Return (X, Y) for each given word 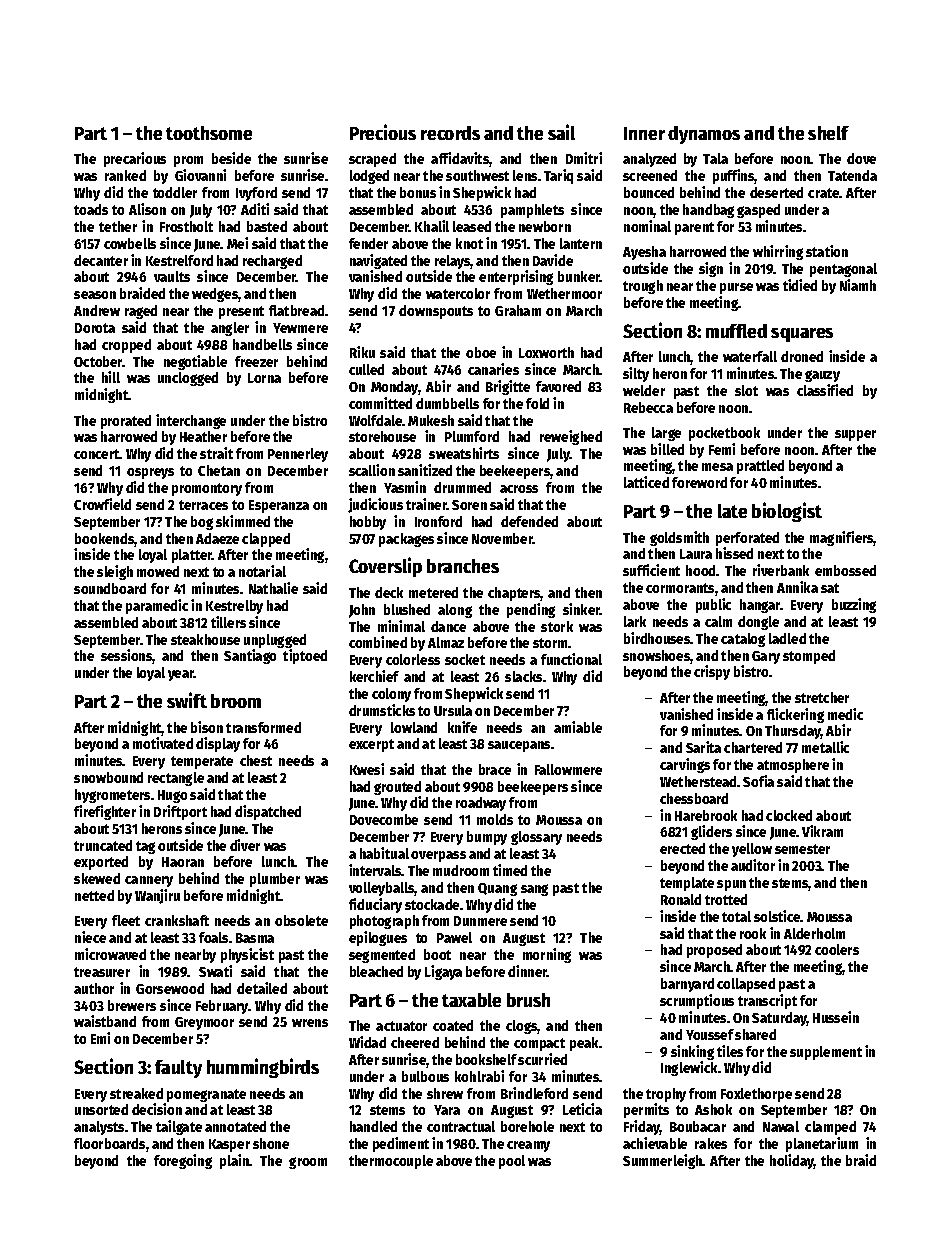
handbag (708, 211)
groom (308, 1163)
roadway (481, 804)
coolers (837, 949)
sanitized (425, 470)
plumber (275, 880)
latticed (646, 482)
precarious (135, 159)
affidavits (460, 159)
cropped (126, 346)
